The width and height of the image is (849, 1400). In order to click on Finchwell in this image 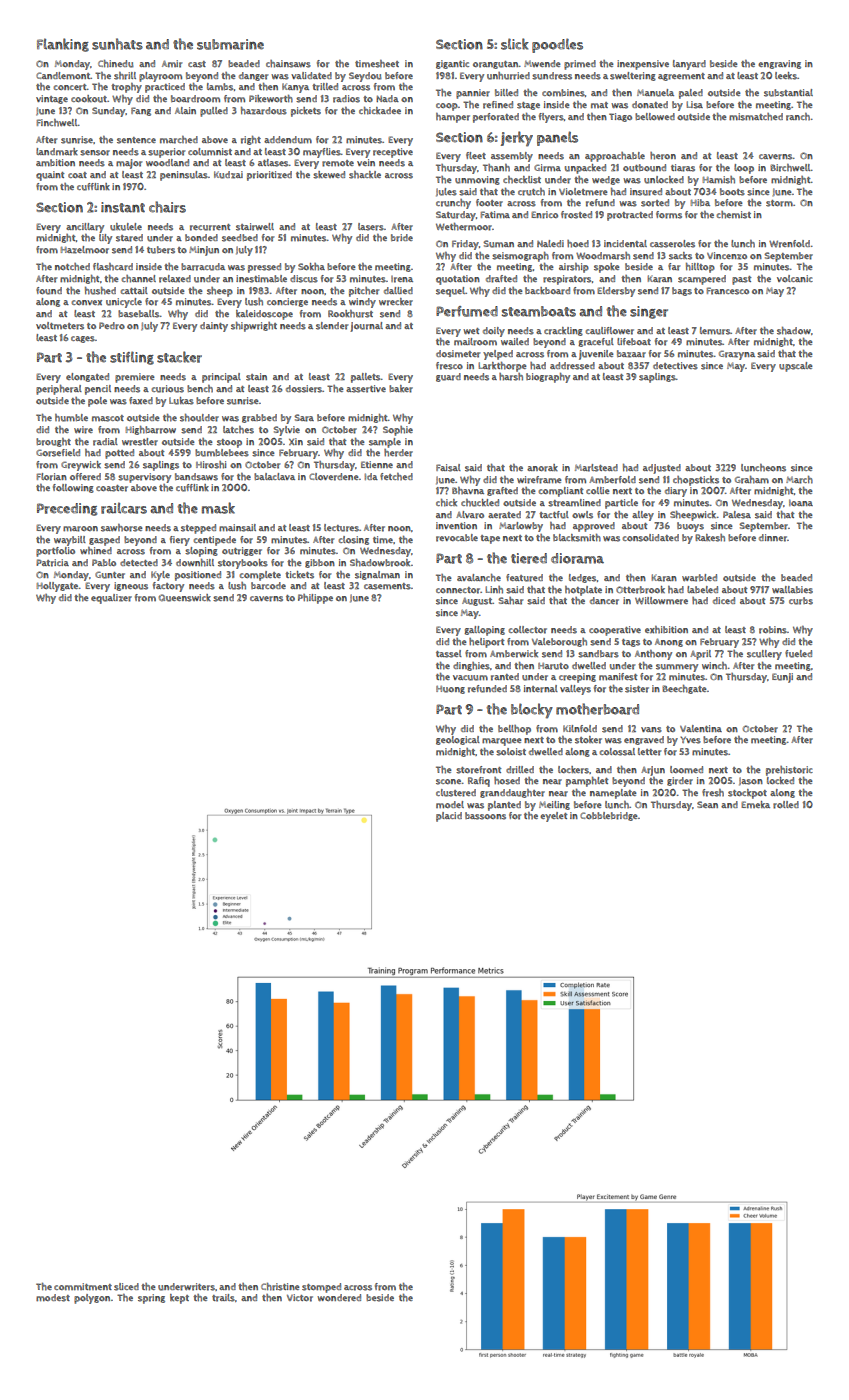, I will do `click(57, 122)`.
